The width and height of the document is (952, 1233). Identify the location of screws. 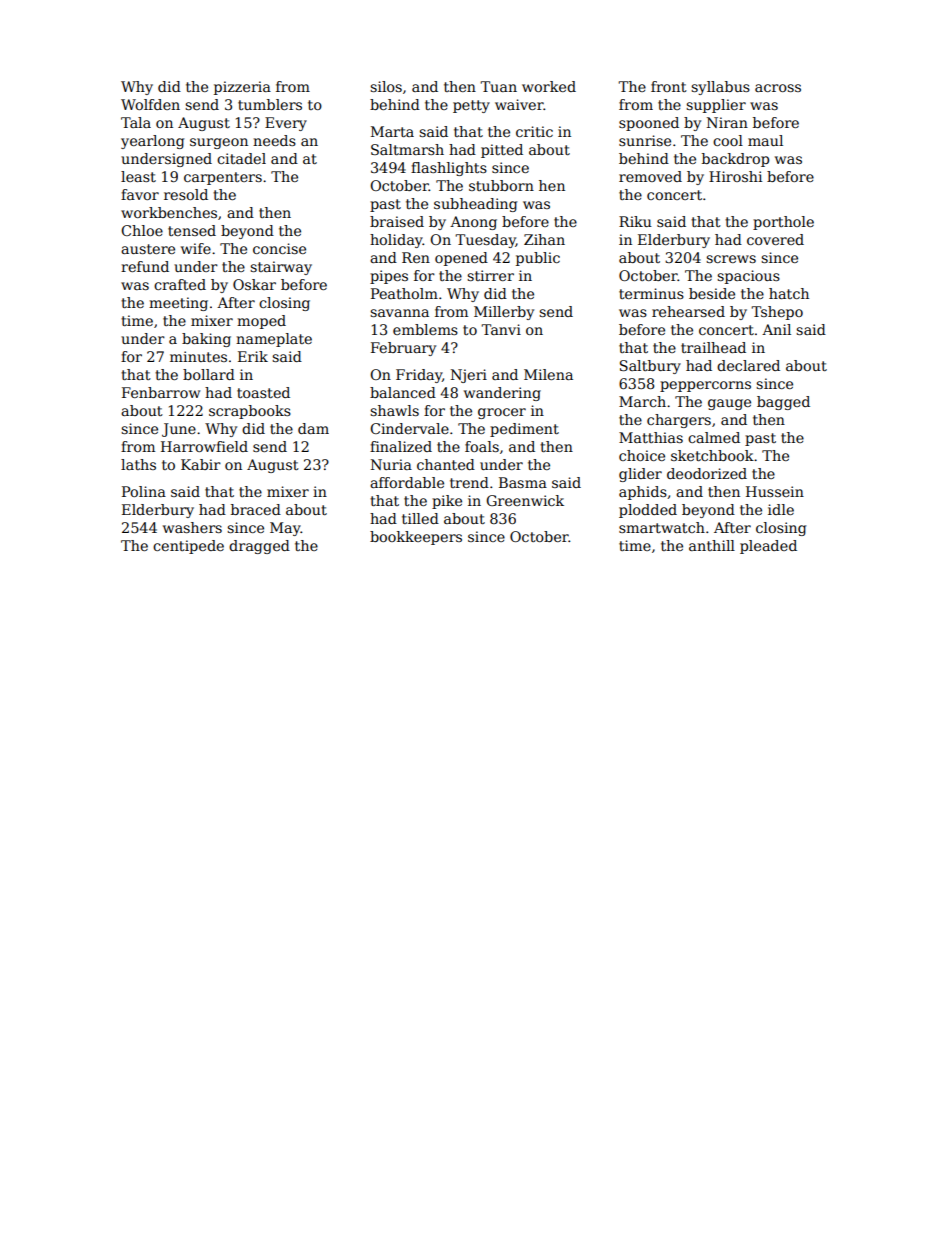
(731, 259).
